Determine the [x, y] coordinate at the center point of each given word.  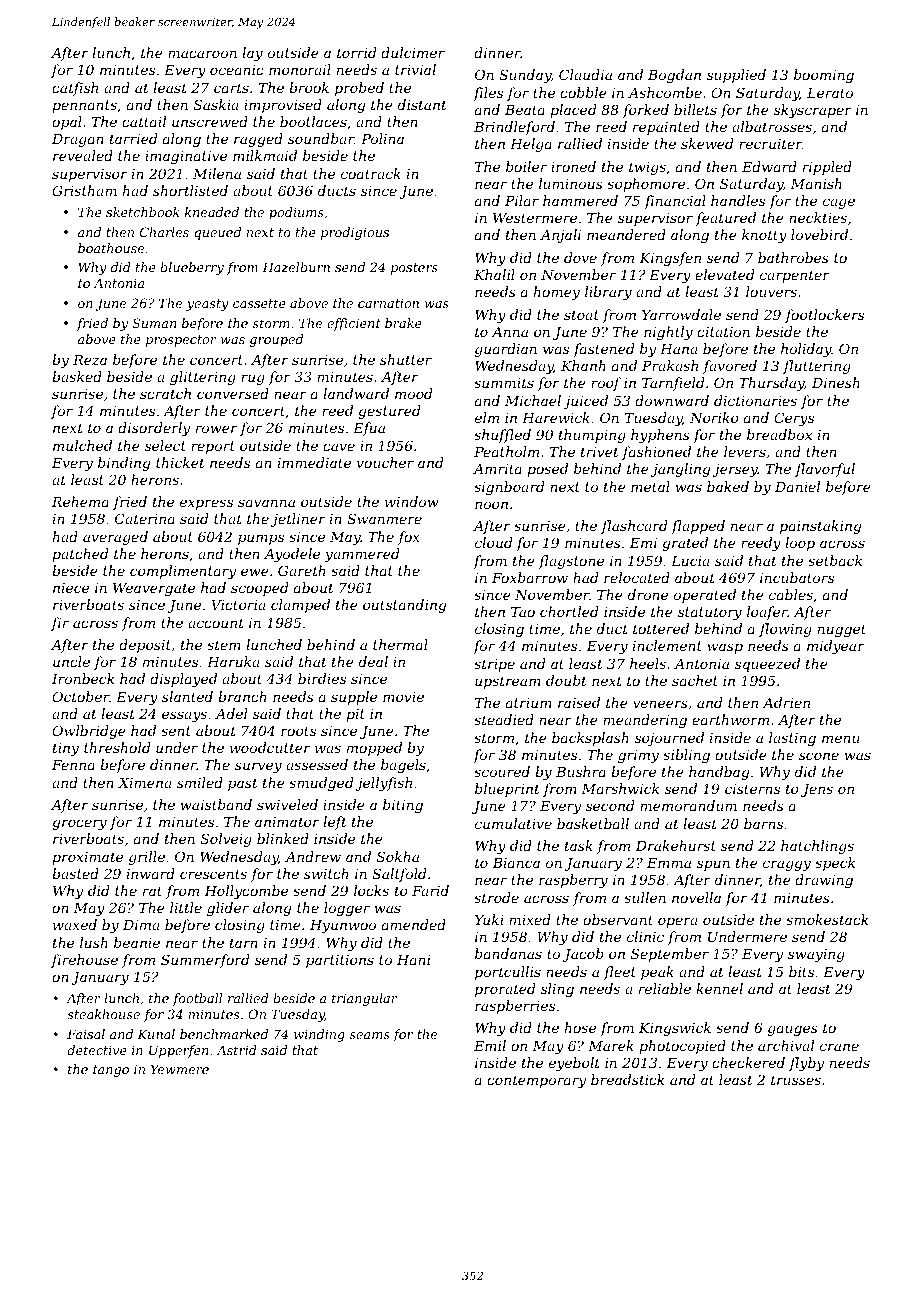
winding [319, 1035]
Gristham [84, 190]
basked [77, 376]
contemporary [536, 1081]
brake [403, 323]
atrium [529, 703]
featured [726, 219]
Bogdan [674, 76]
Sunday [525, 76]
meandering [645, 721]
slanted [187, 696]
